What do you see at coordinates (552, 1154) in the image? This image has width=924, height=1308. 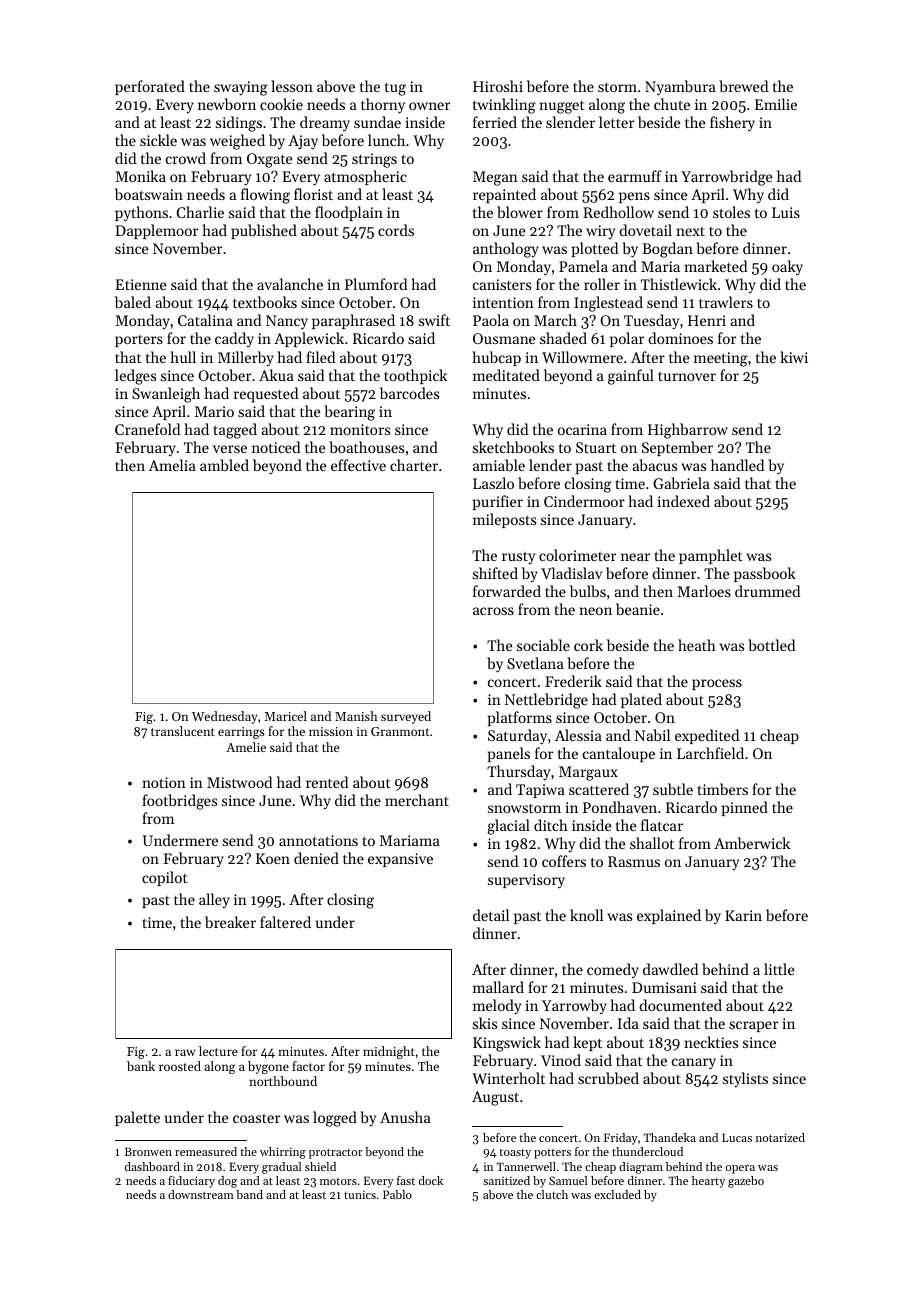 I see `potters` at bounding box center [552, 1154].
